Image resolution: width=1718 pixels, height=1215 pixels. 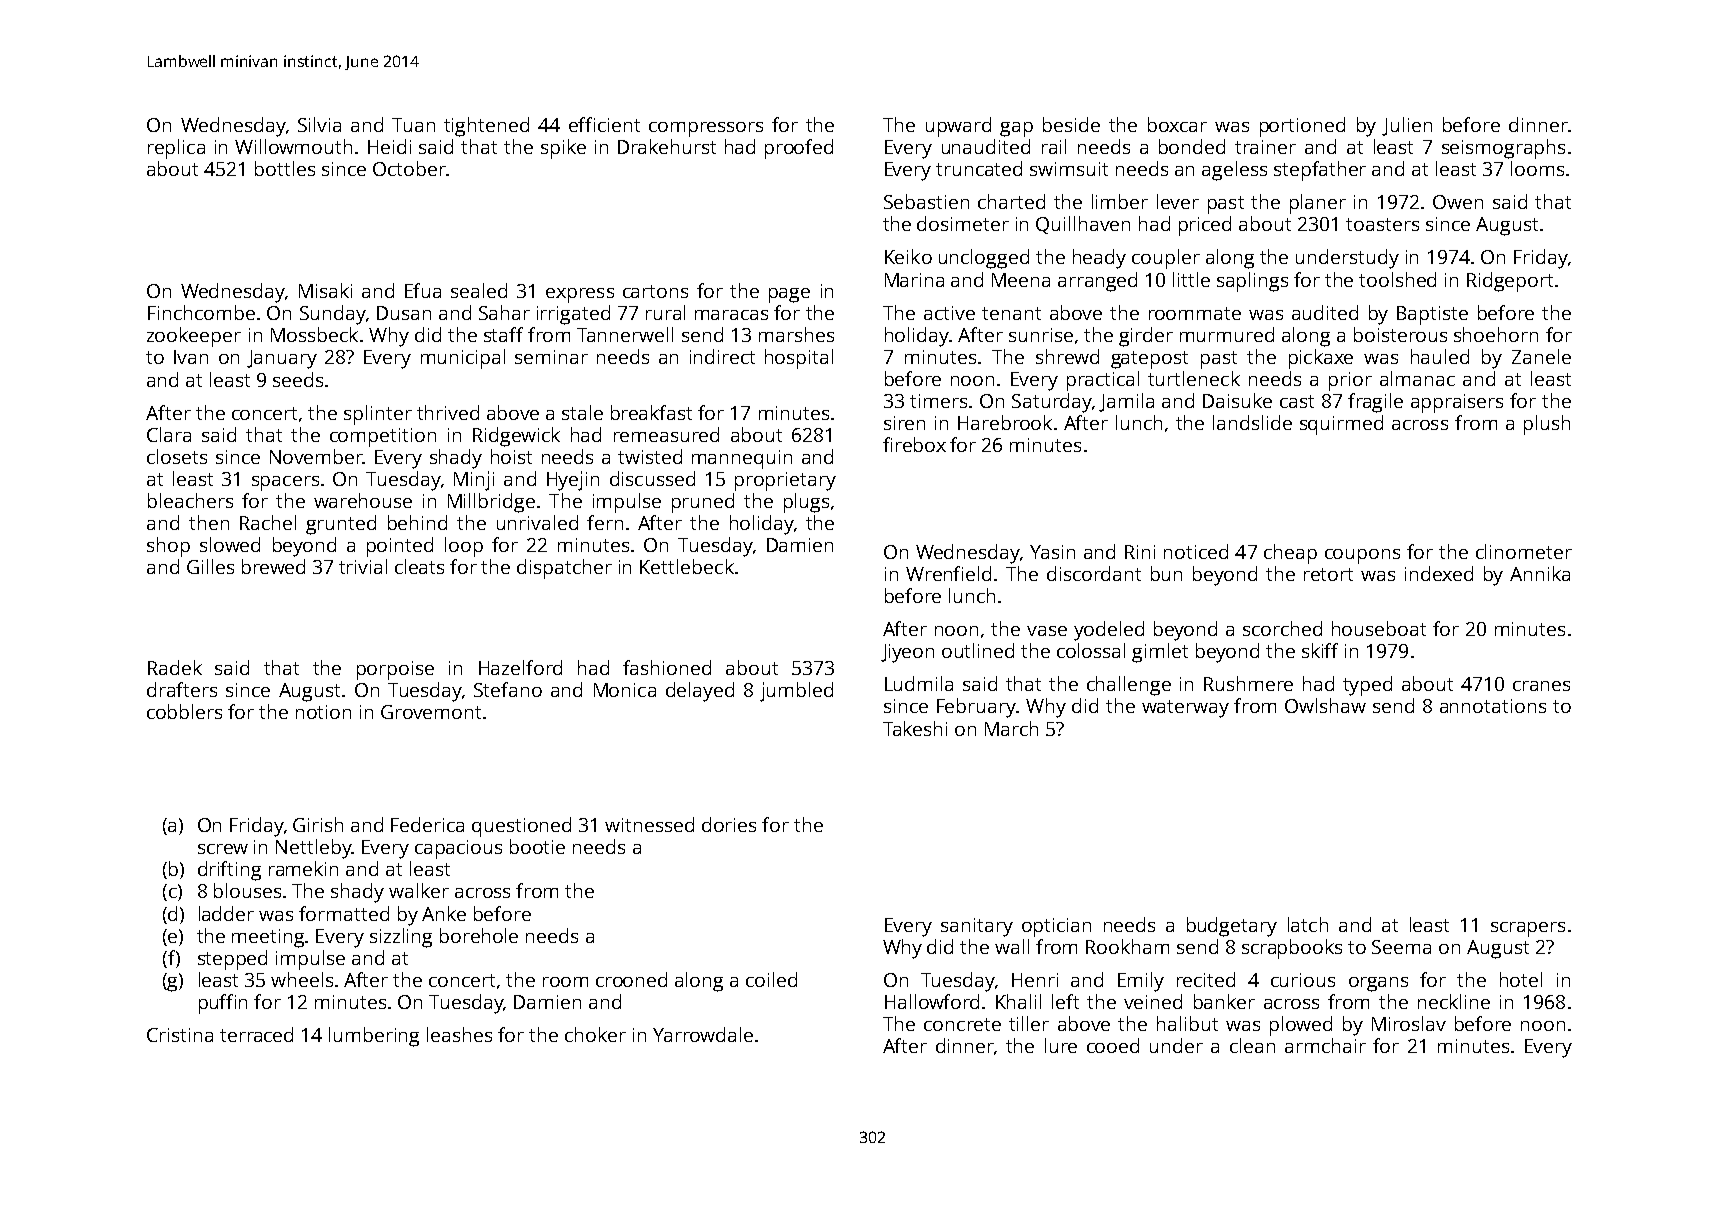 What do you see at coordinates (1493, 706) in the image?
I see `annotations` at bounding box center [1493, 706].
